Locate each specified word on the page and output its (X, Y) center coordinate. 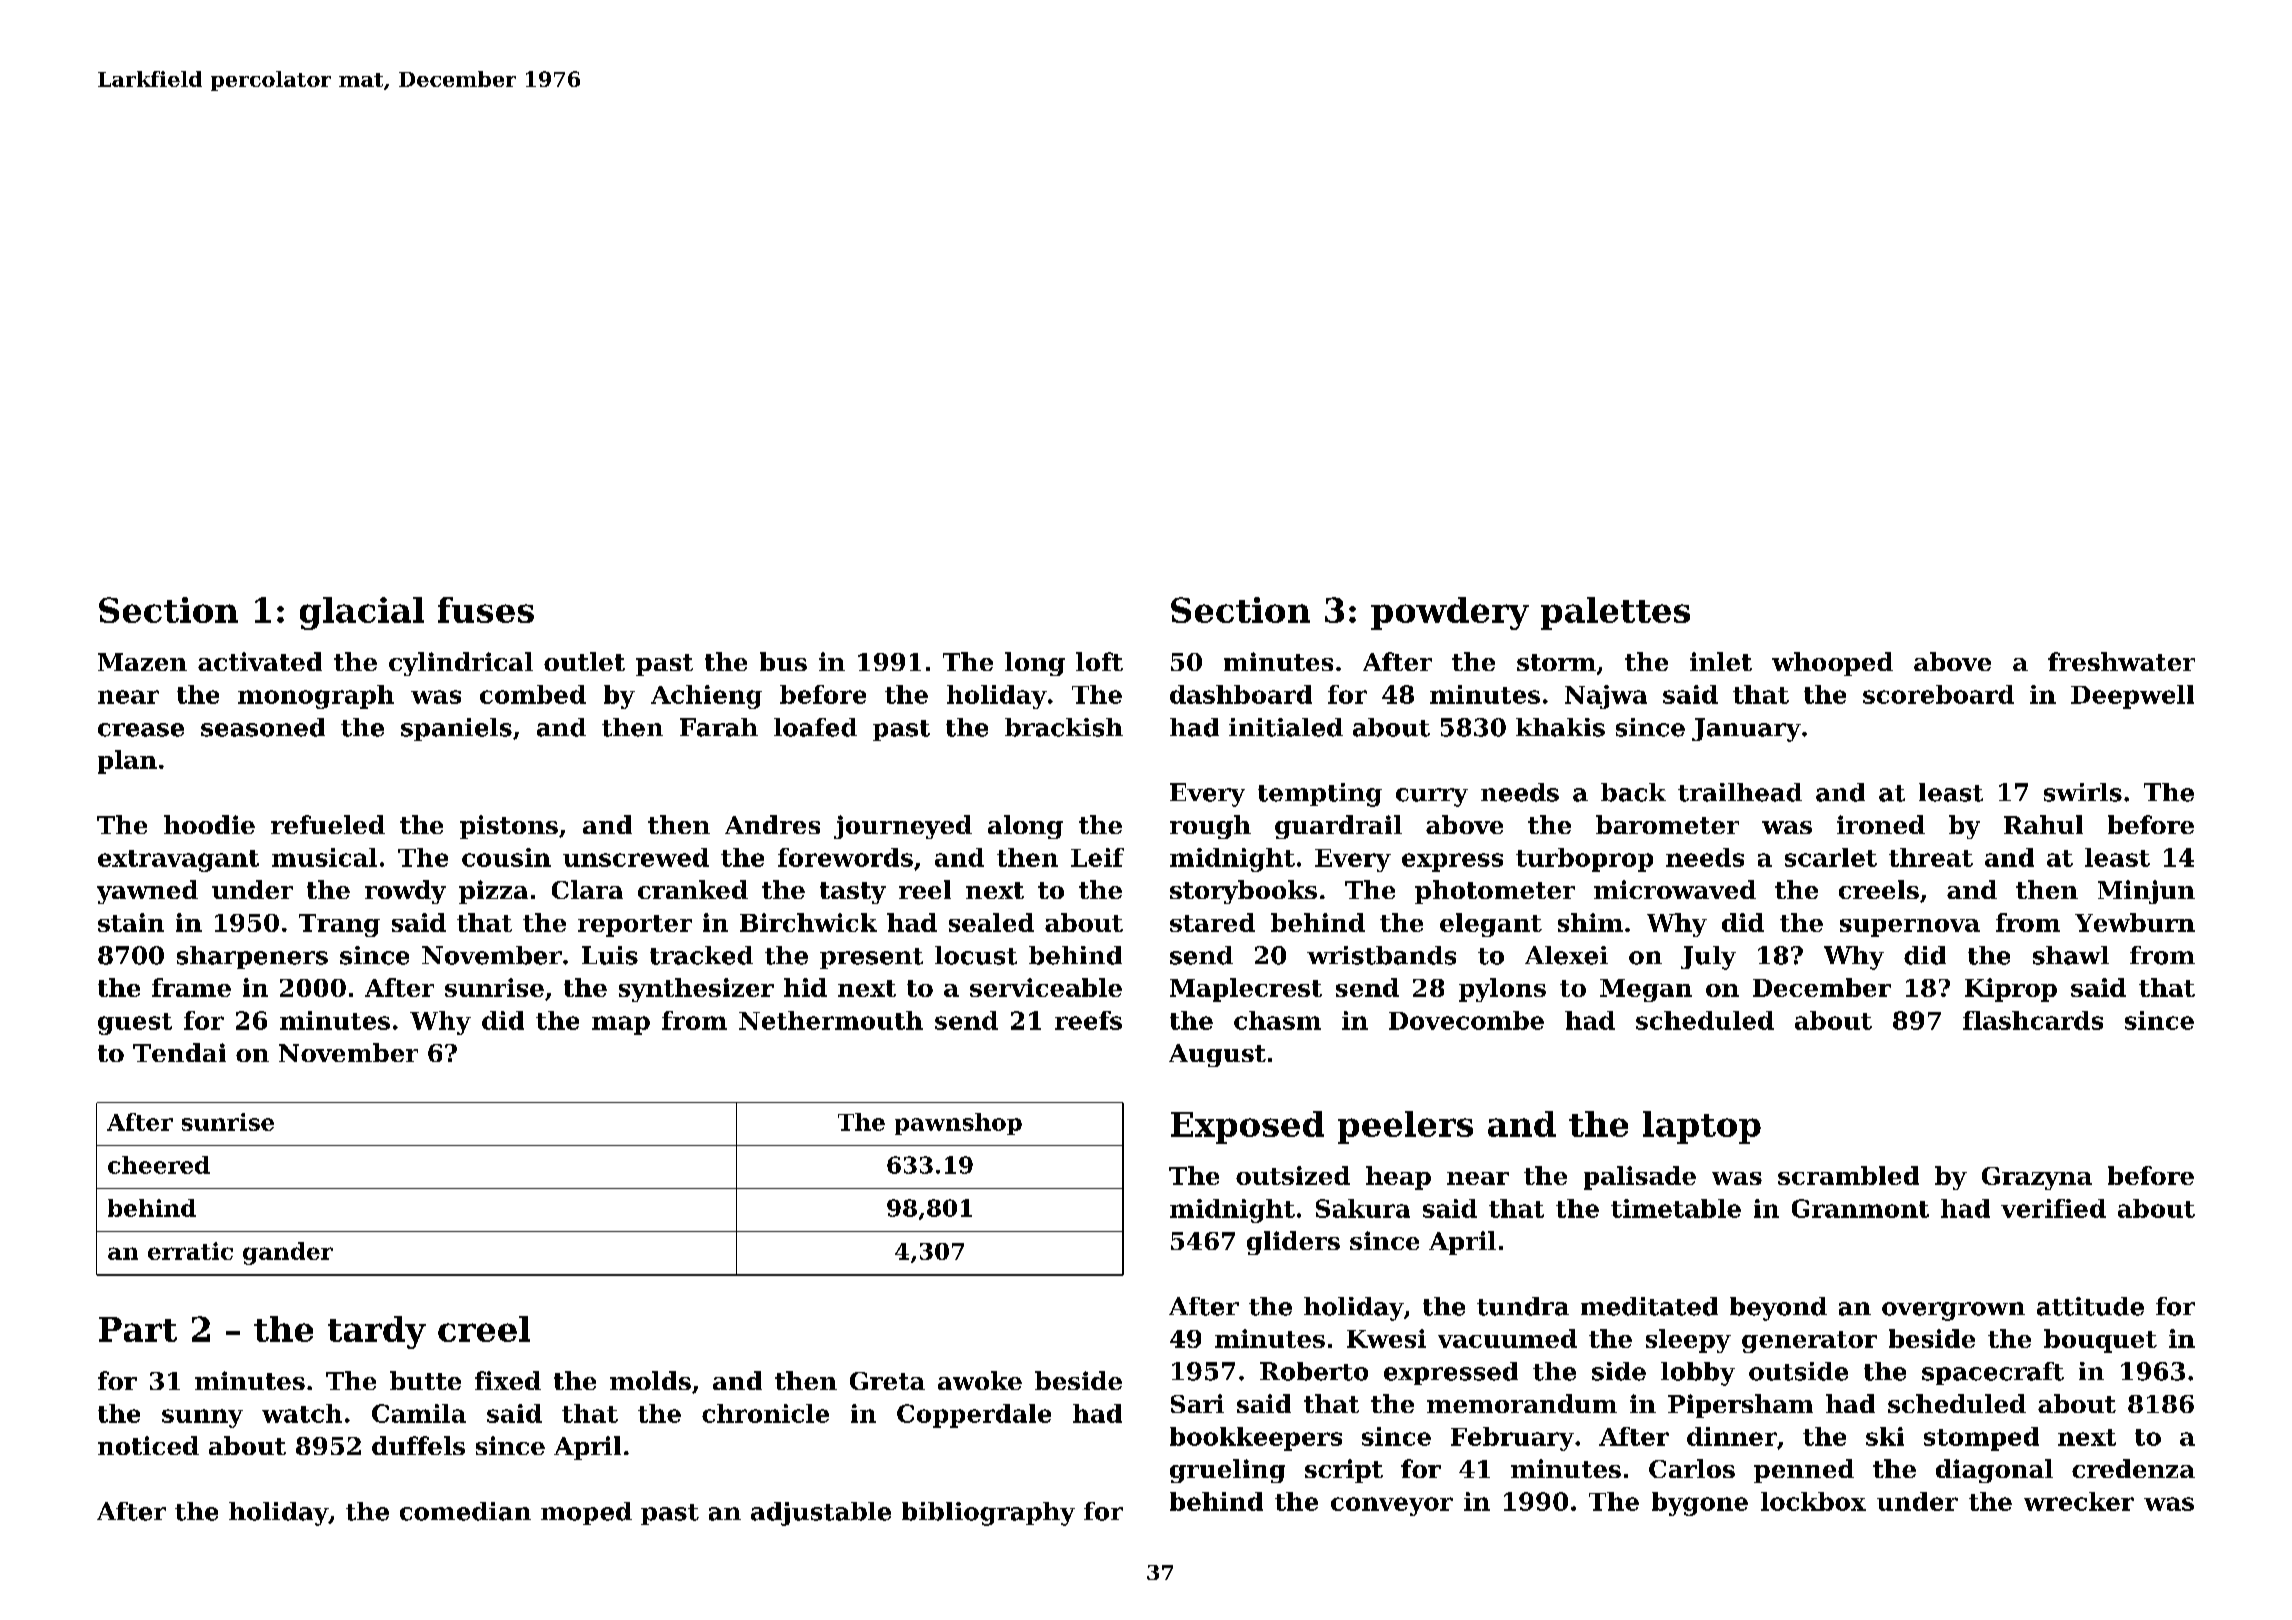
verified (2053, 1208)
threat (1931, 857)
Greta (887, 1381)
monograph (316, 697)
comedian (465, 1511)
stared (1212, 922)
